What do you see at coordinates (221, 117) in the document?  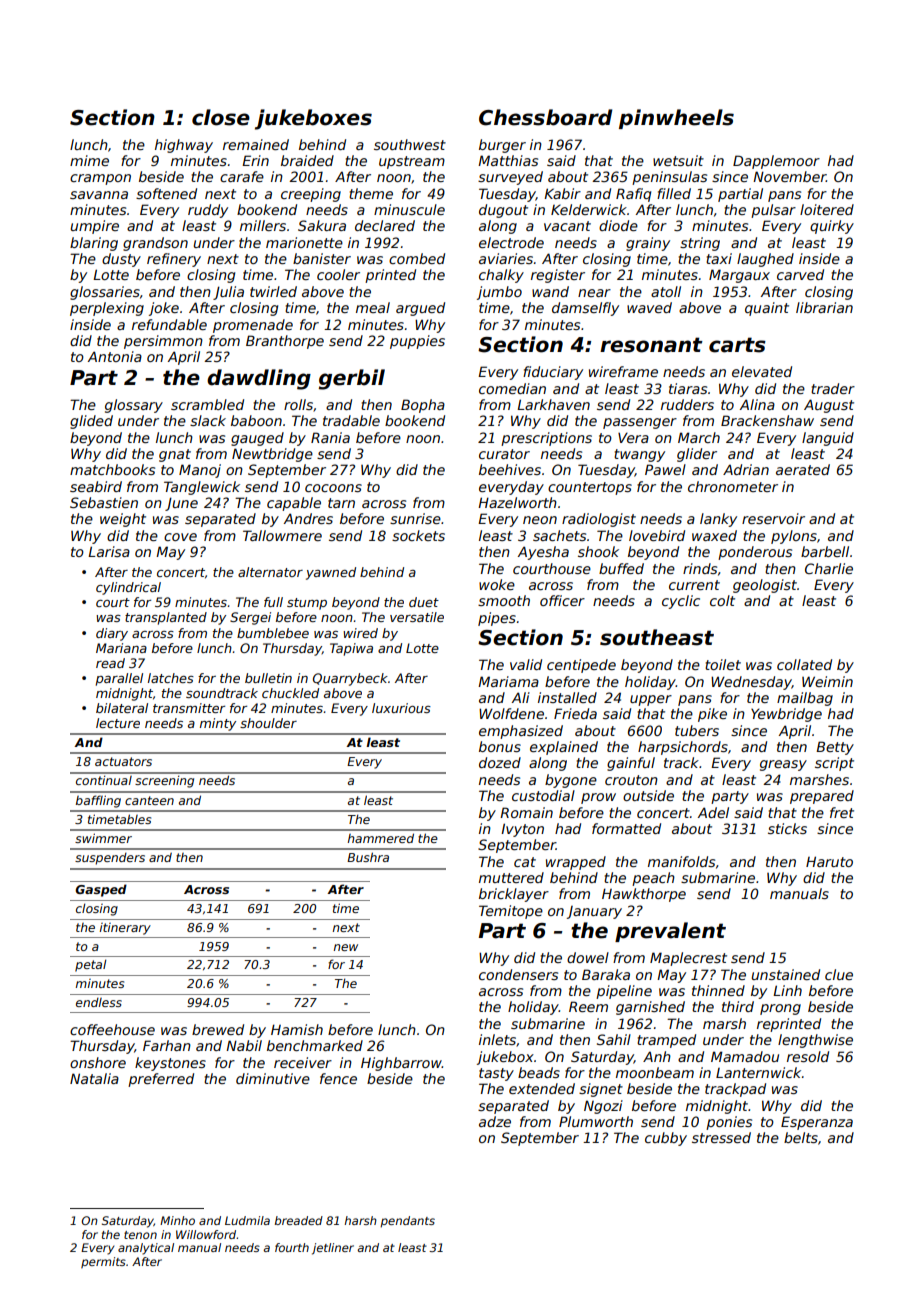 I see `close` at bounding box center [221, 117].
